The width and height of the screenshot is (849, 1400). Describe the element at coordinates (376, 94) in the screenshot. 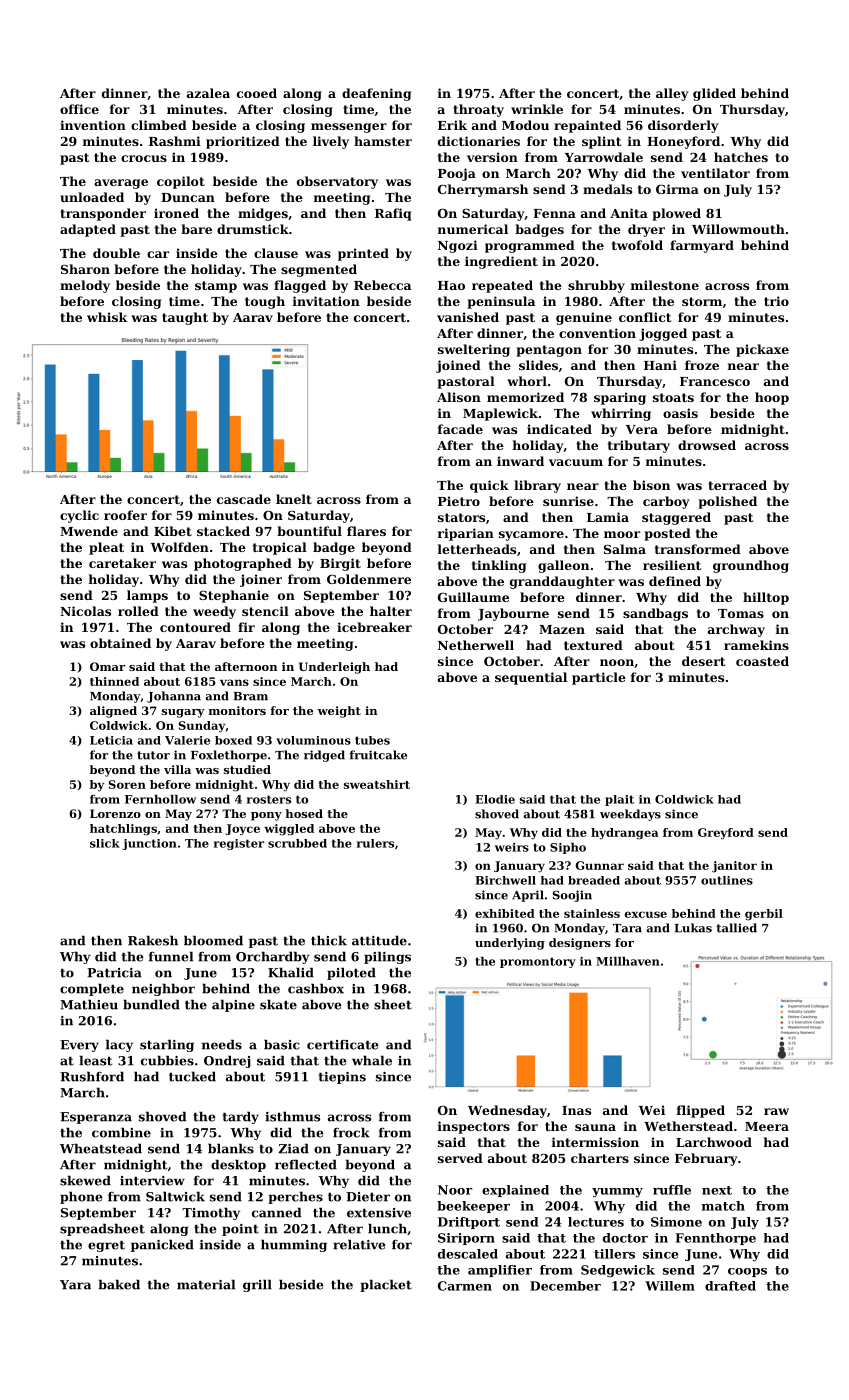

I see `deafening` at that location.
